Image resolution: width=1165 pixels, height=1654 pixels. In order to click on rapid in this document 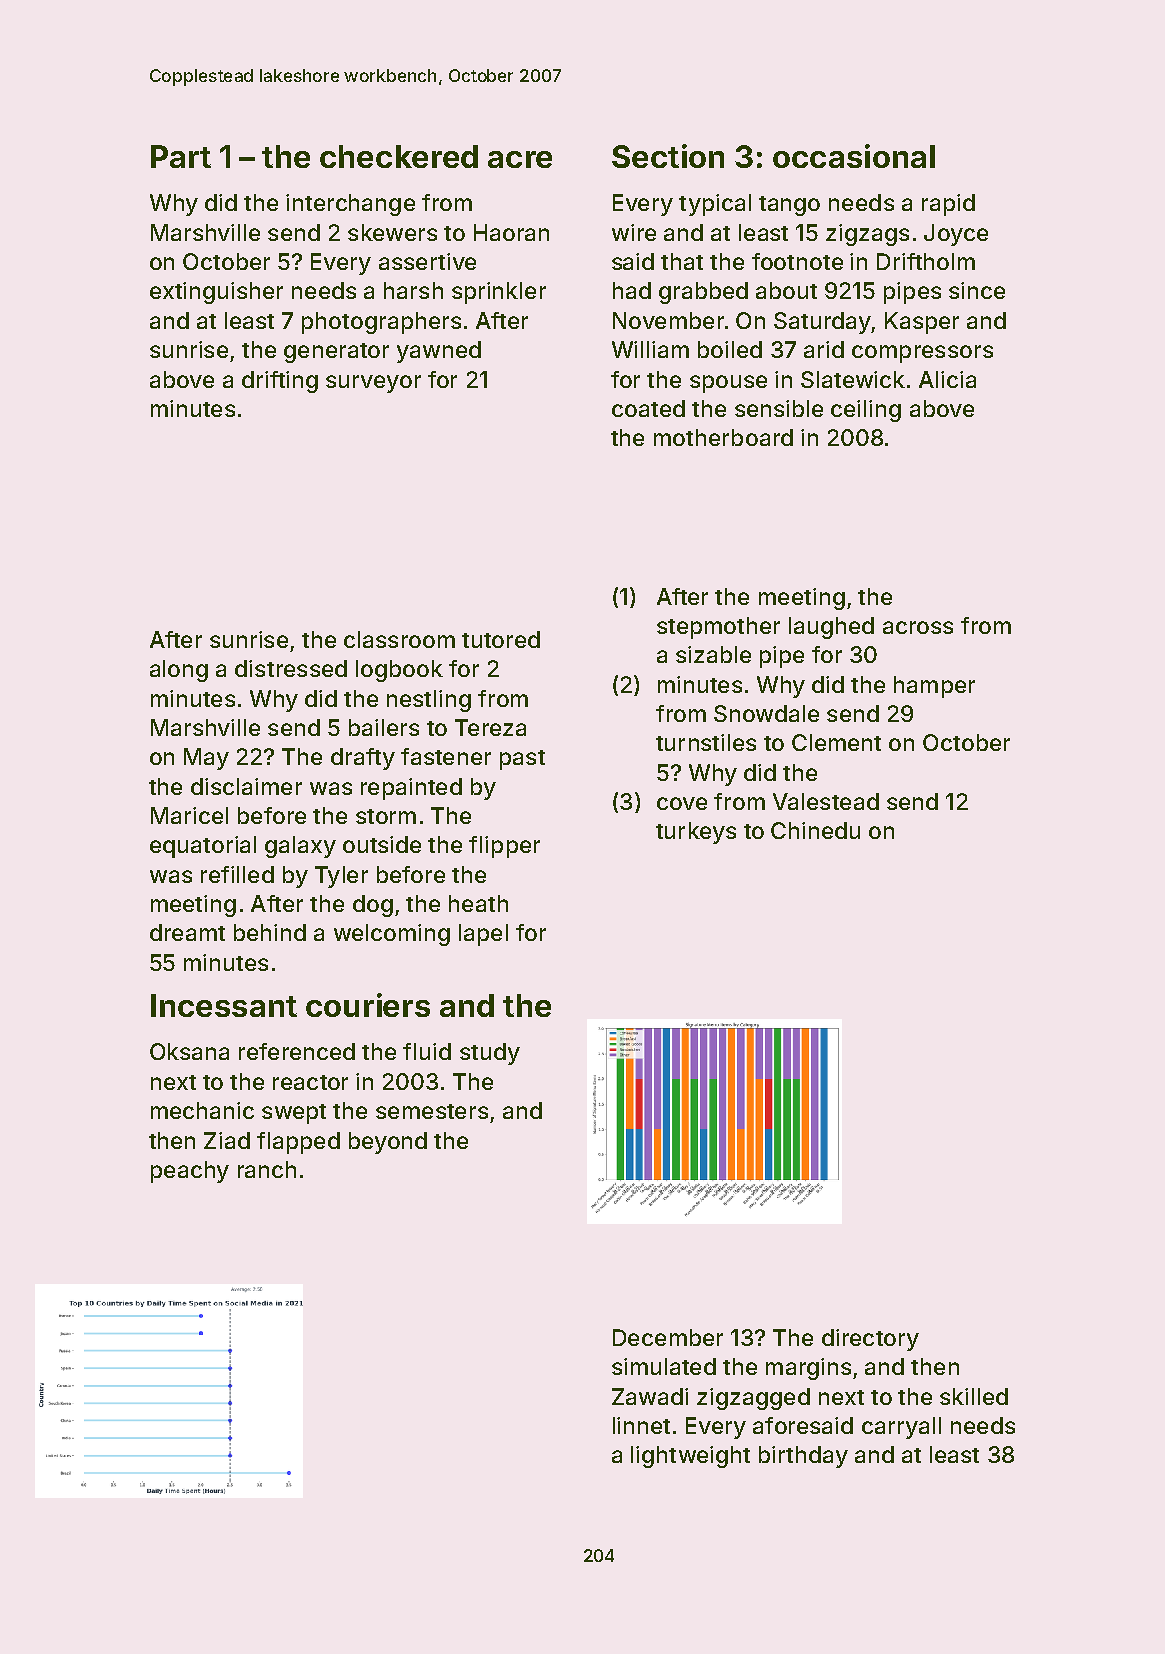, I will do `click(948, 205)`.
